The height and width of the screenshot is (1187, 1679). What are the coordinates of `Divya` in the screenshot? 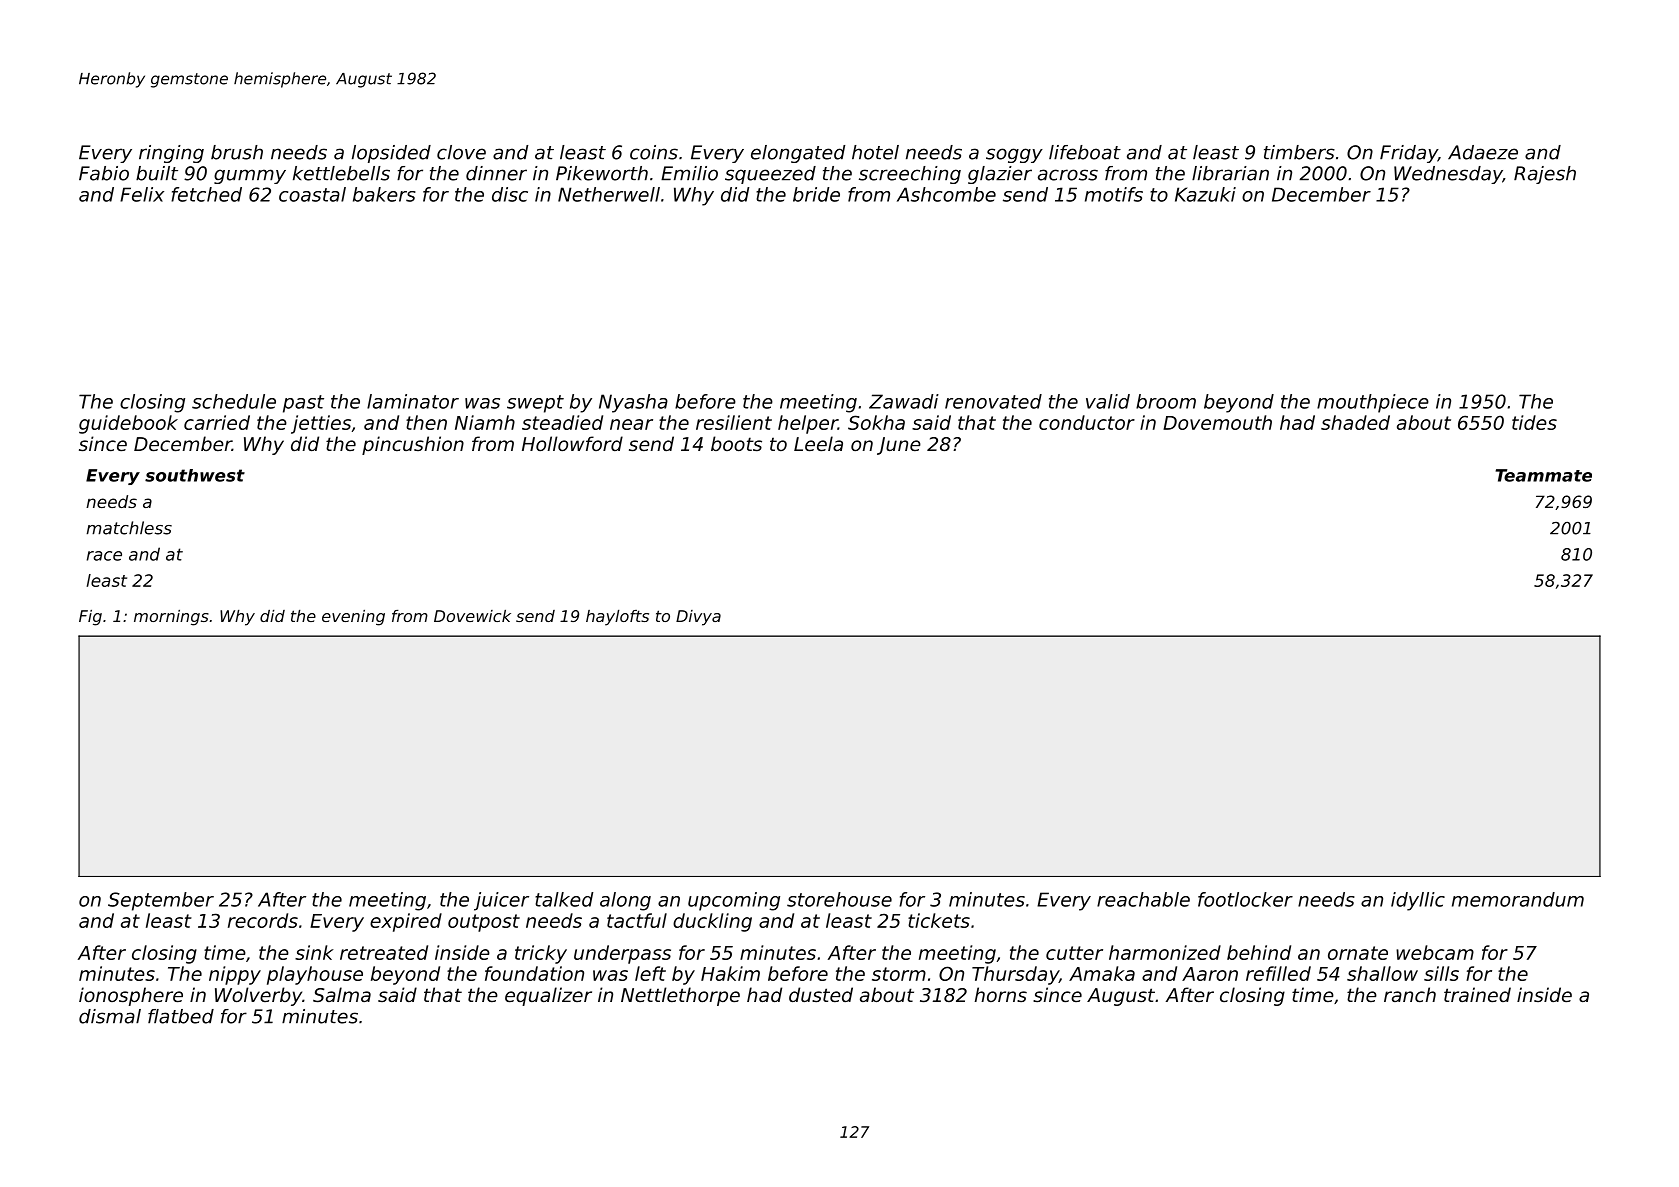 It's located at (698, 618).
